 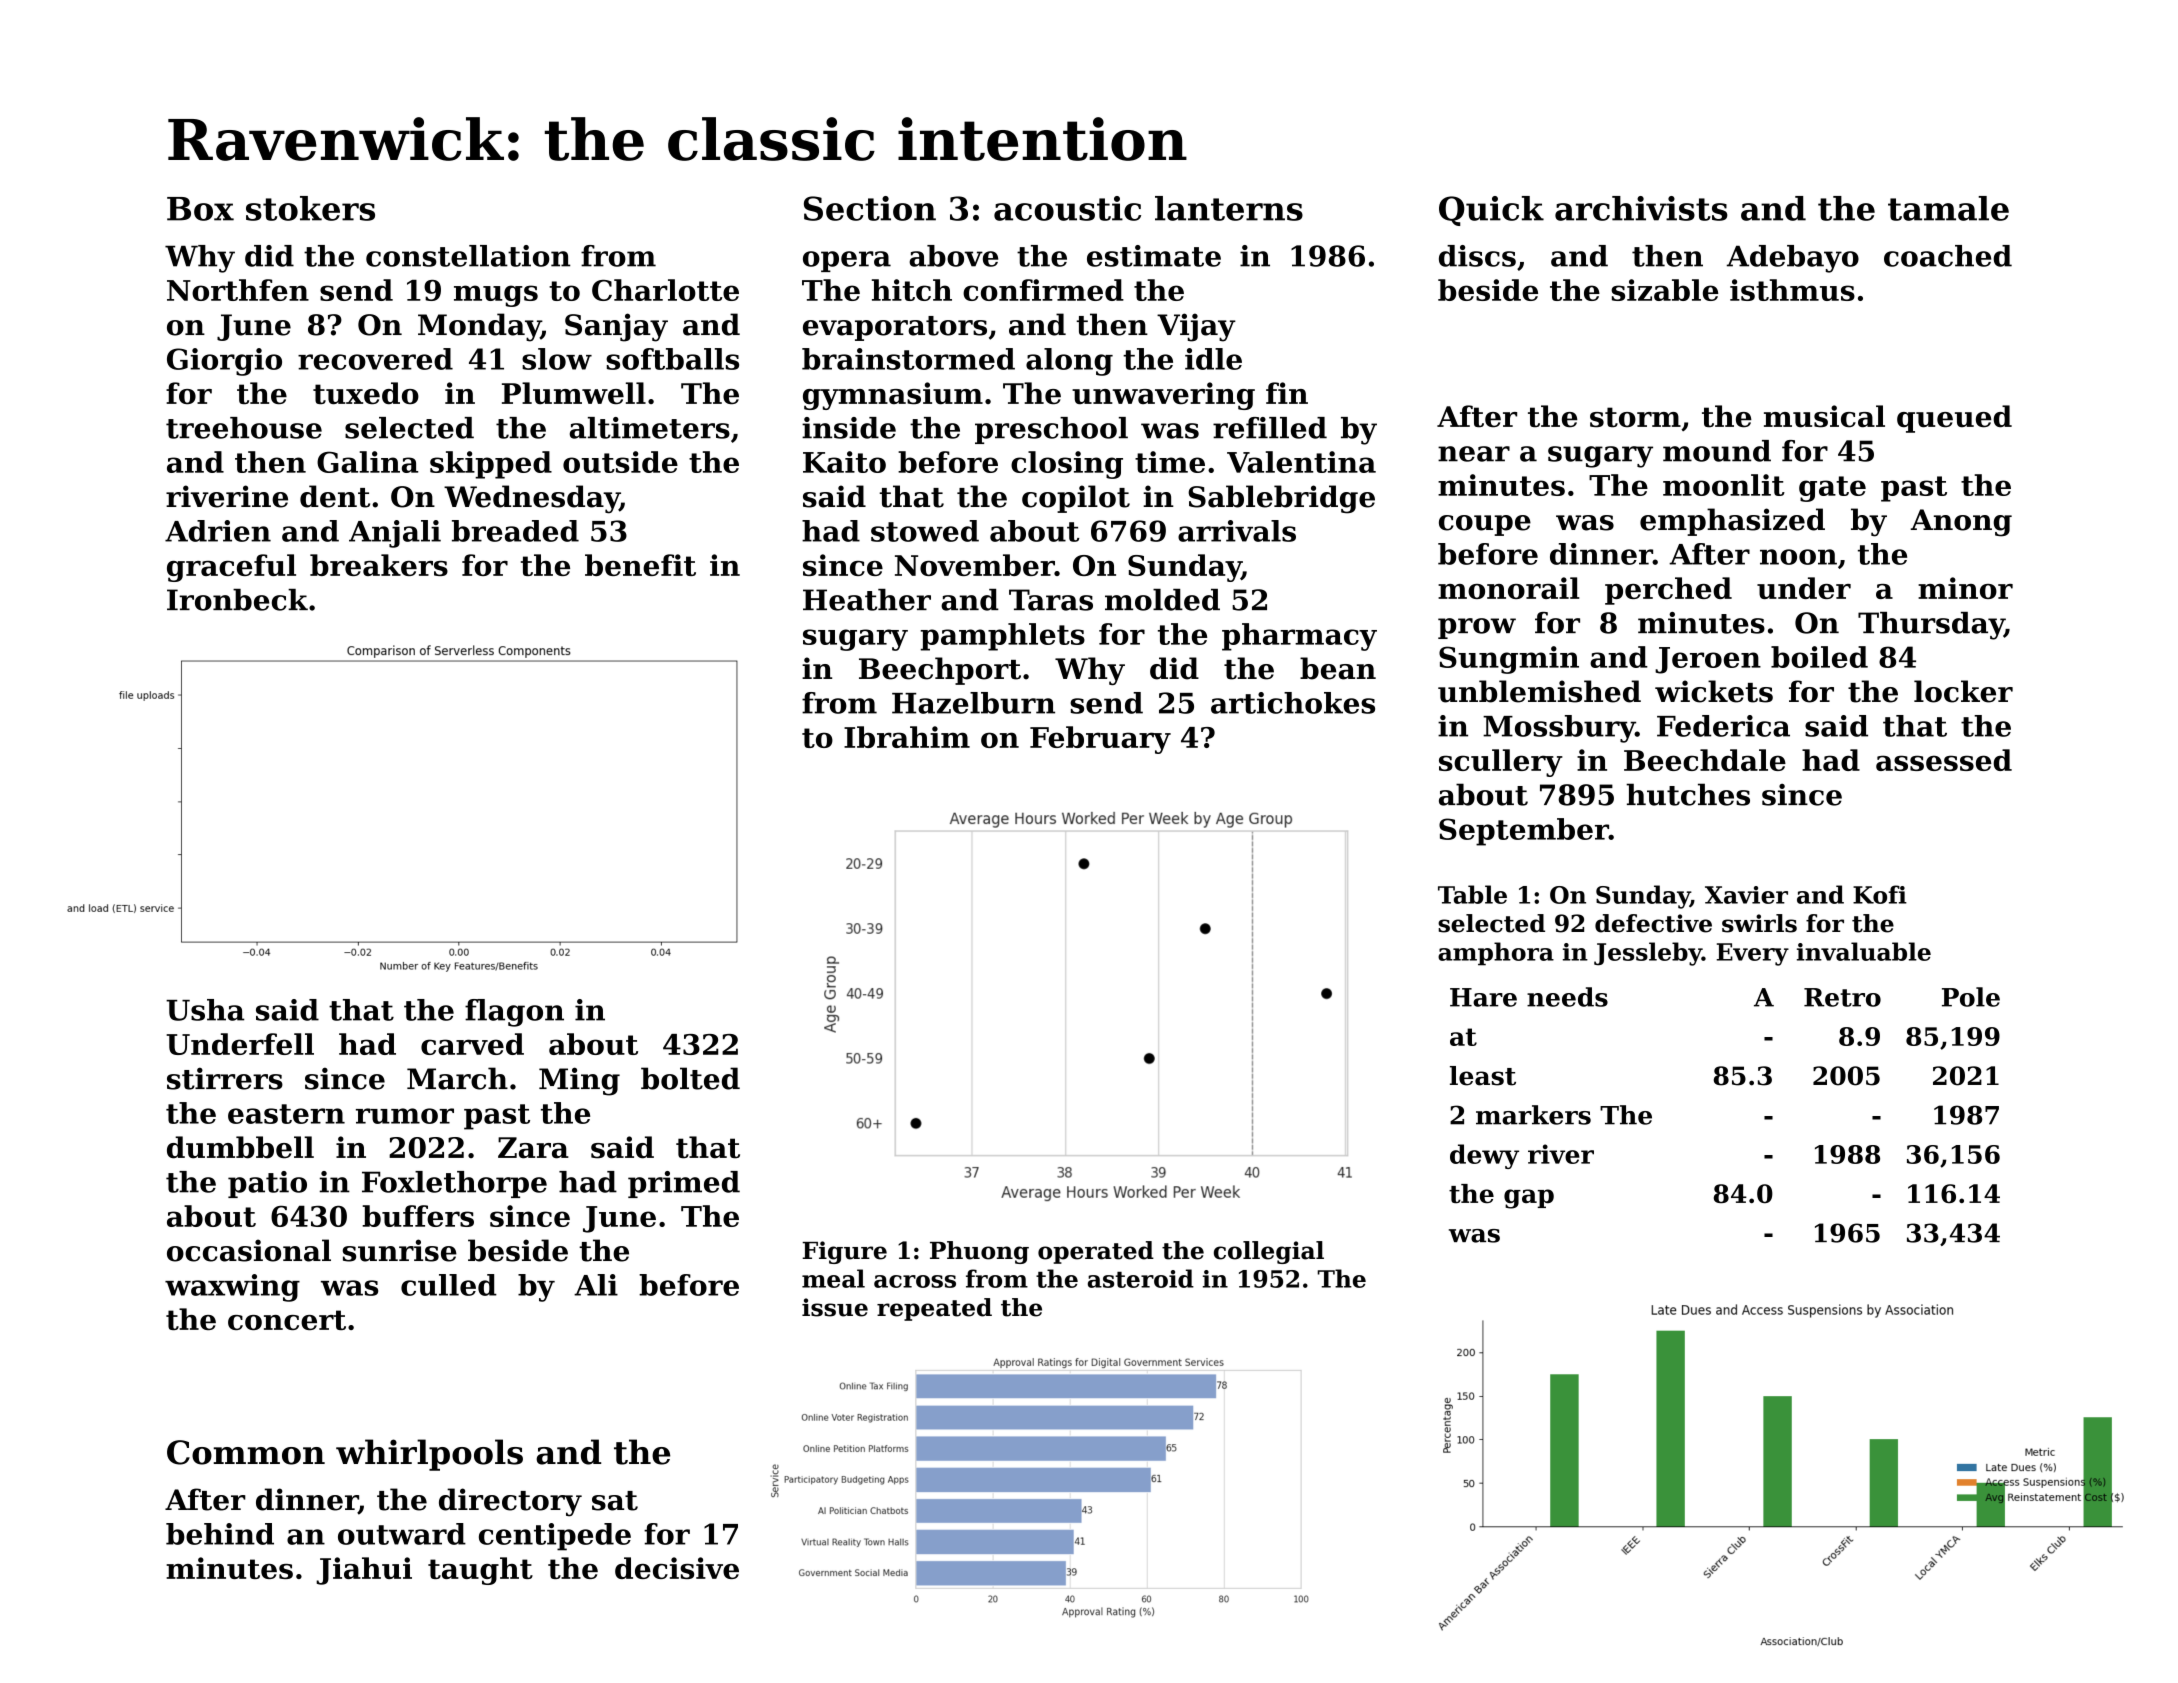 What do you see at coordinates (1141, 1278) in the document?
I see `asteroid` at bounding box center [1141, 1278].
